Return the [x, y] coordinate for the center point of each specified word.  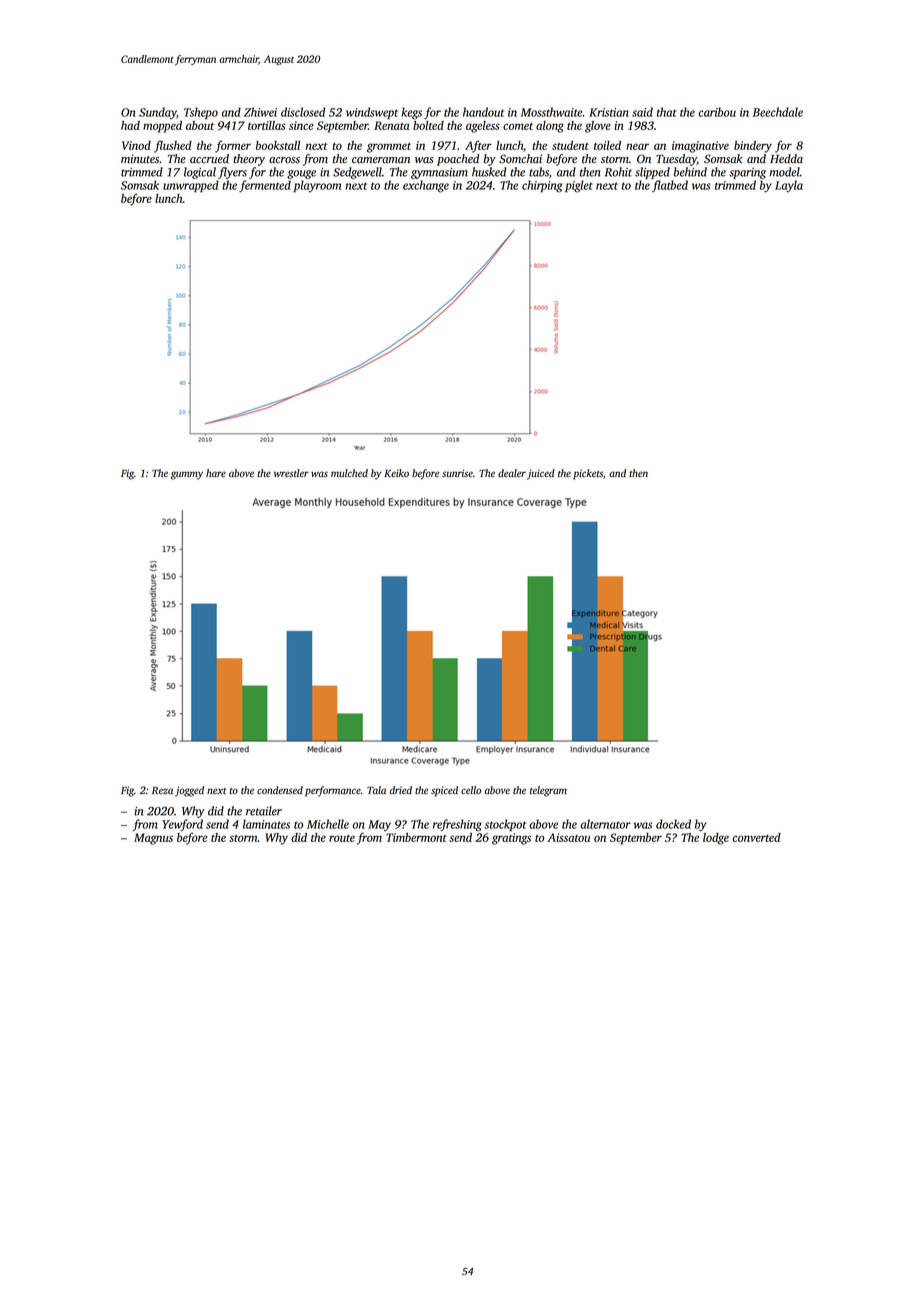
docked [673, 824]
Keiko [396, 473]
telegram [548, 791]
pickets [588, 474]
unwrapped [191, 186]
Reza [162, 790]
